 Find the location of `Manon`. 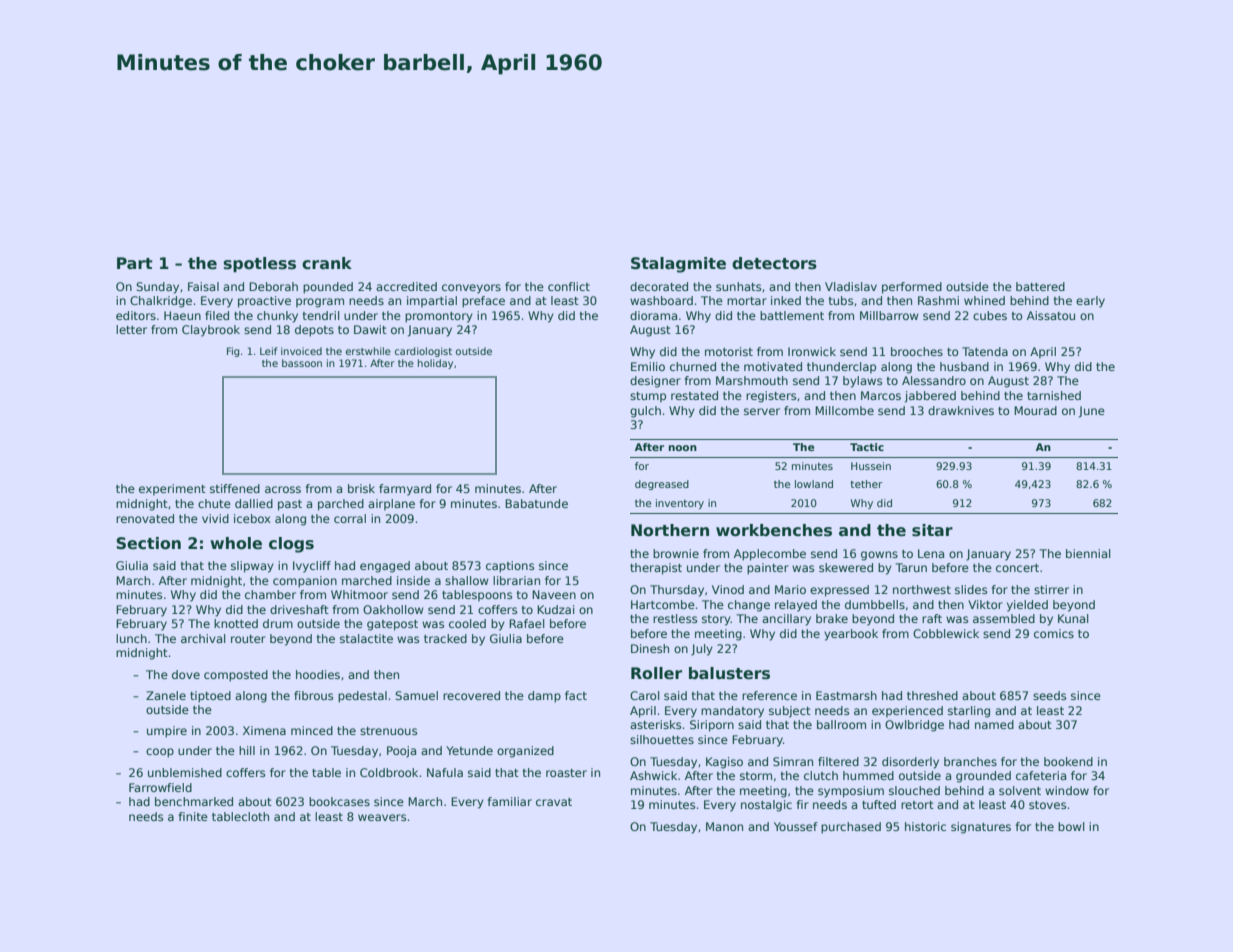

Manon is located at coordinates (724, 826).
